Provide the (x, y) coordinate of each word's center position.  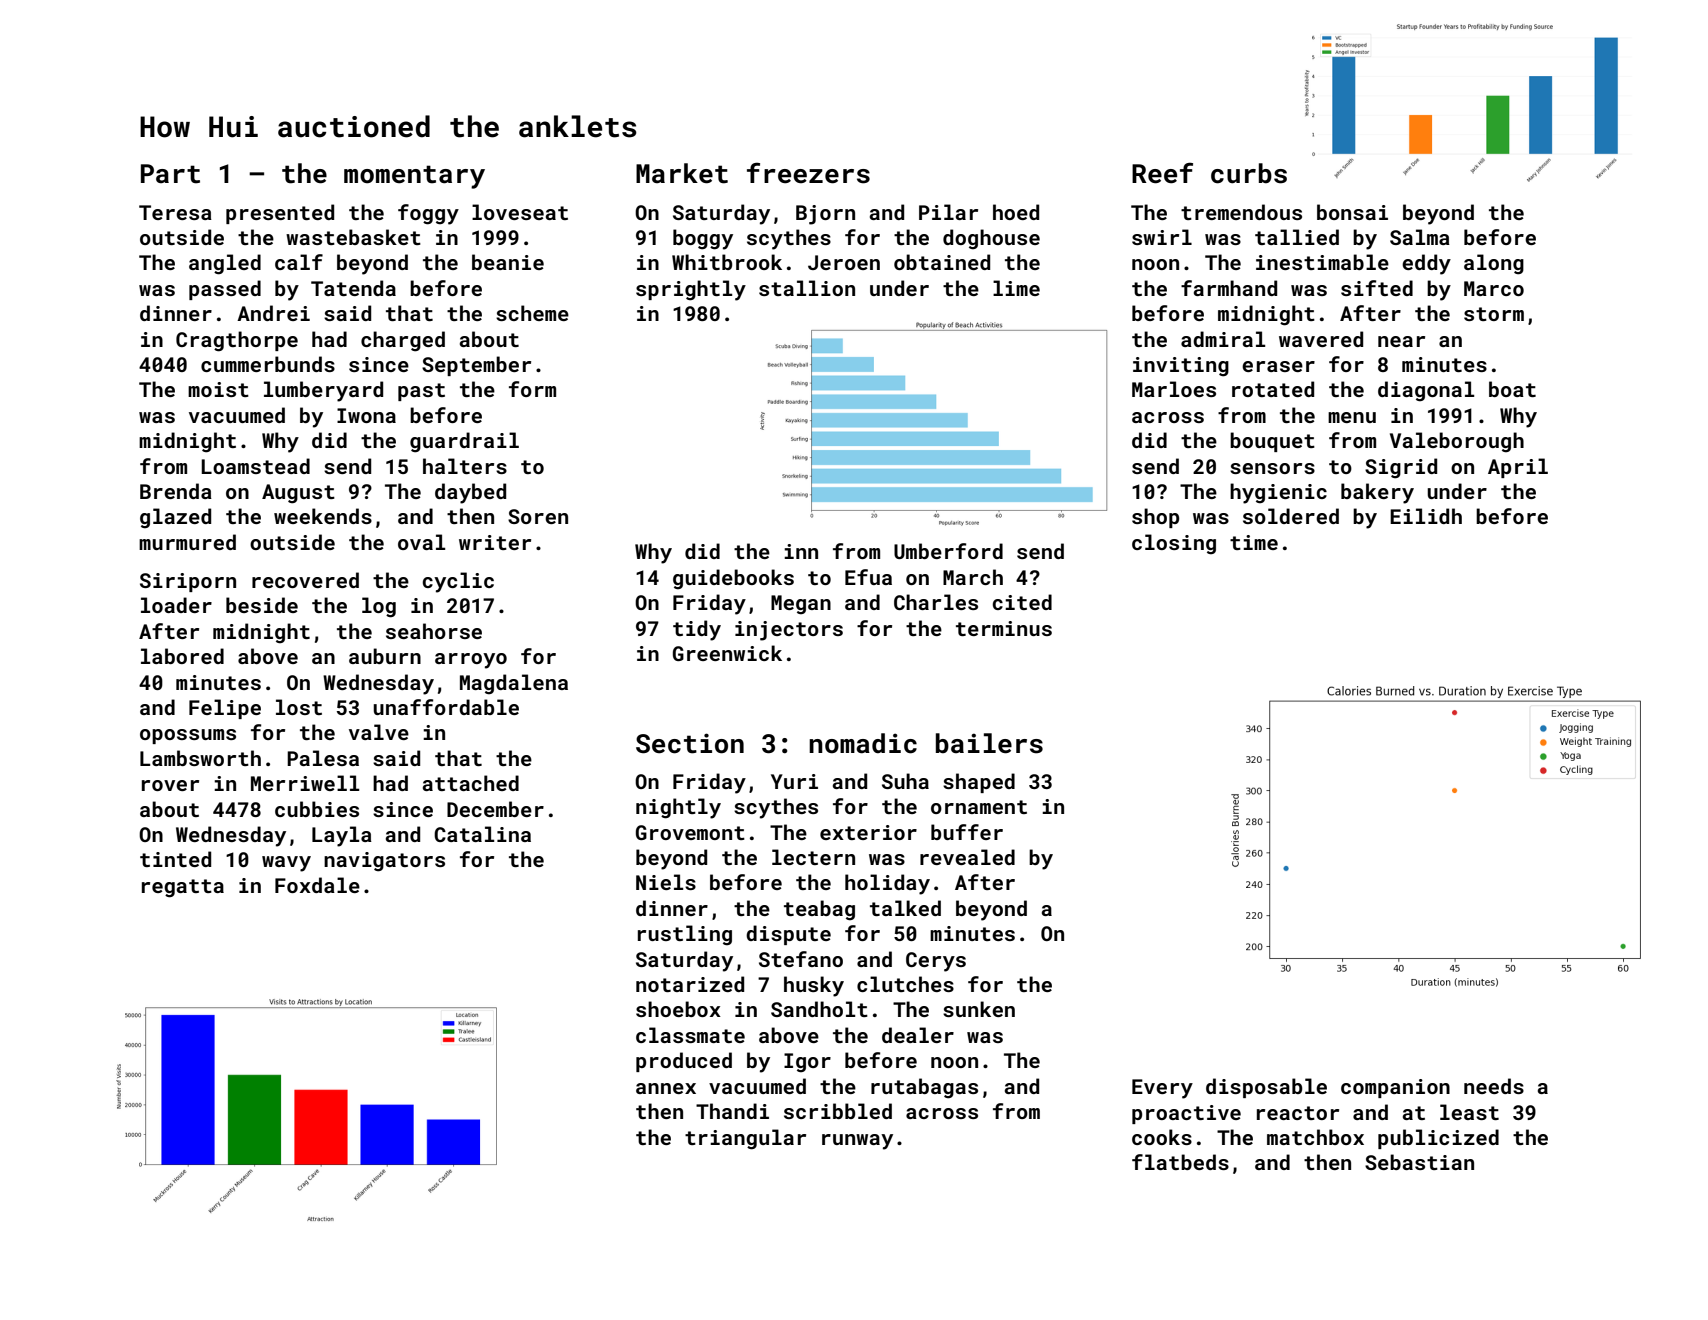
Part (170, 174)
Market (682, 173)
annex (666, 1088)
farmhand (1229, 288)
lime (1016, 288)
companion (1395, 1088)
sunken (979, 1009)
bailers (989, 743)
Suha (905, 781)
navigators (384, 862)
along (1494, 264)
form (532, 389)
